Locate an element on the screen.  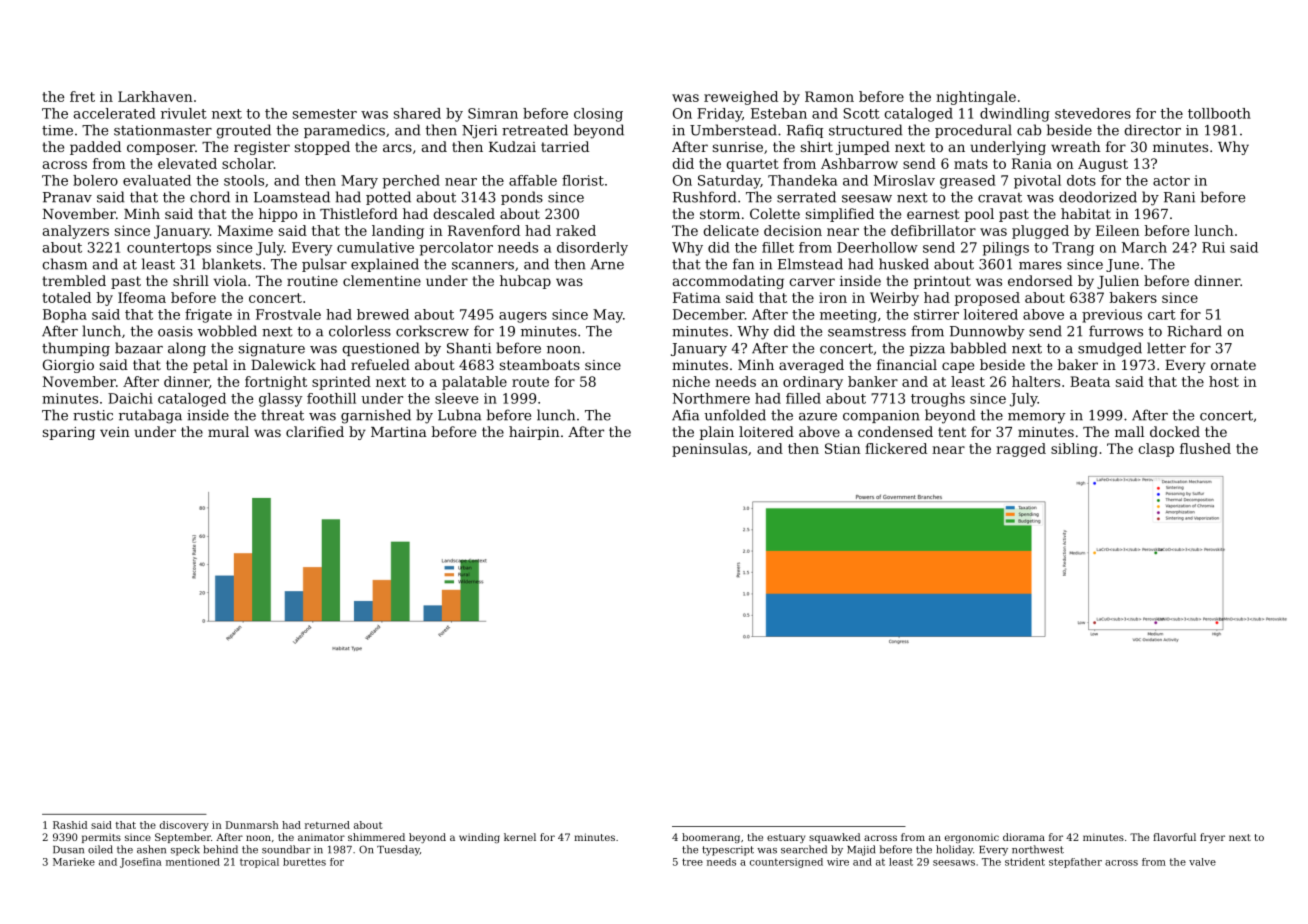
reweighed is located at coordinates (741, 98).
